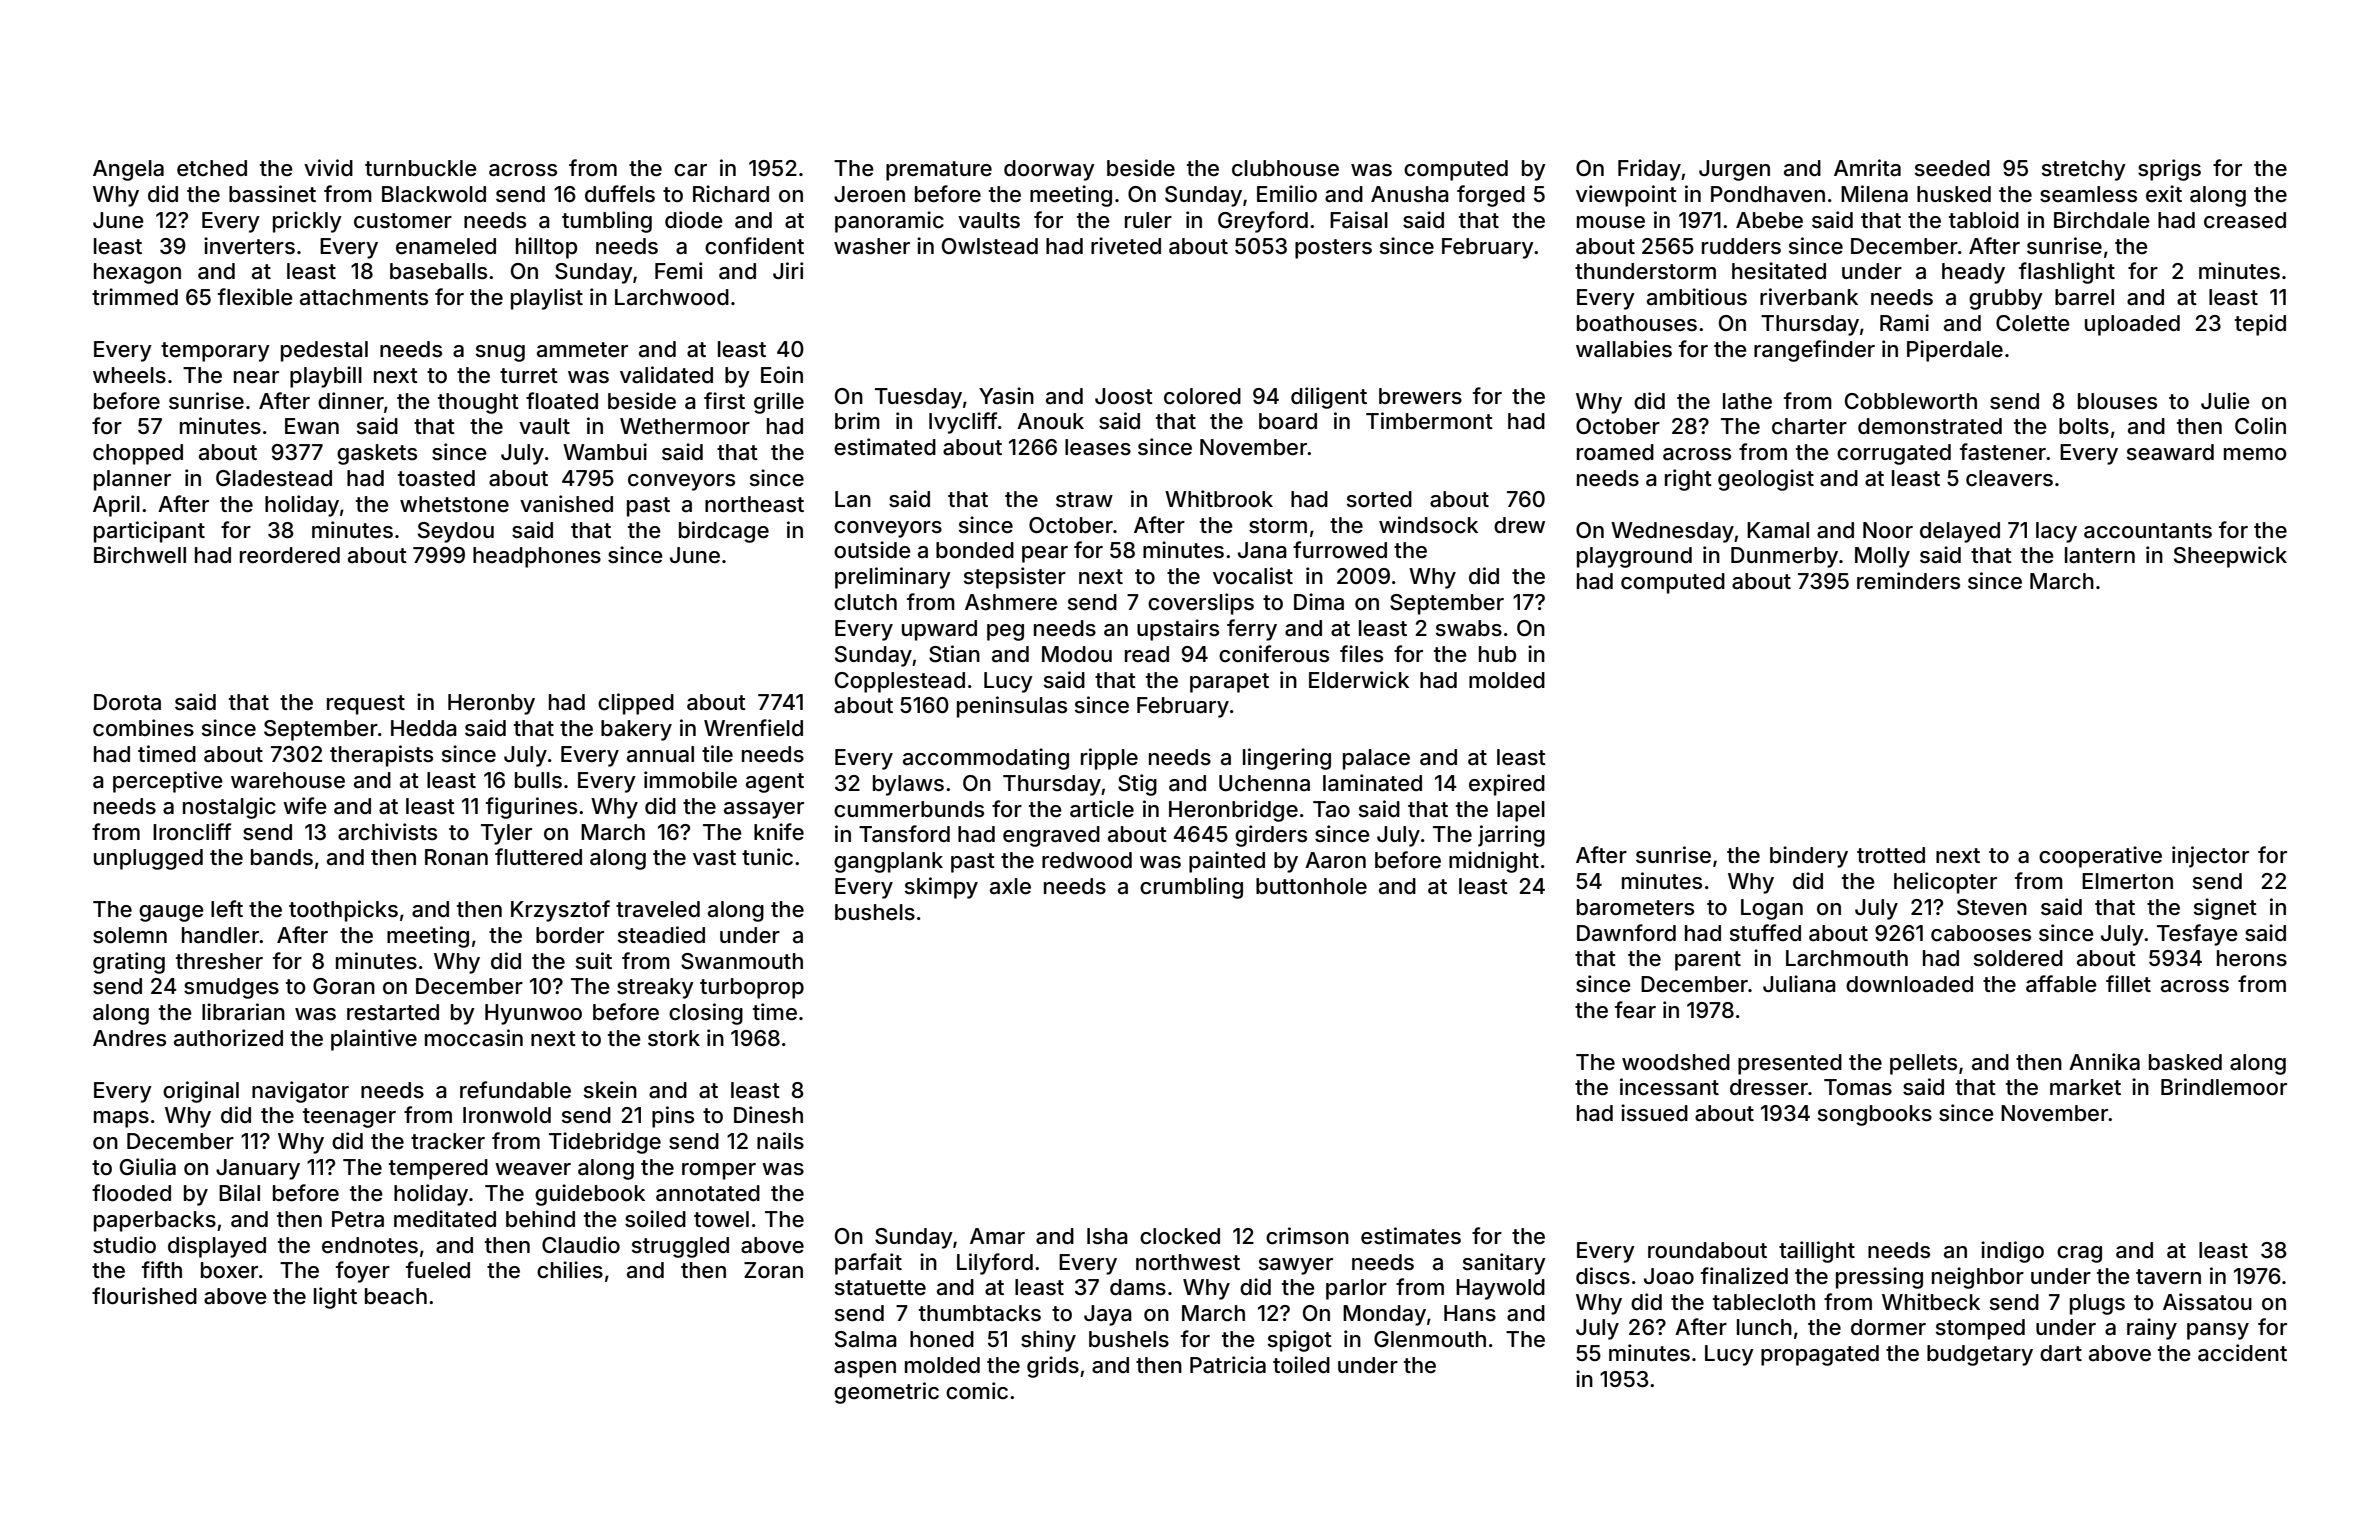 The height and width of the page is (1540, 2380). Describe the element at coordinates (144, 1296) in the page. I see `flourished` at that location.
